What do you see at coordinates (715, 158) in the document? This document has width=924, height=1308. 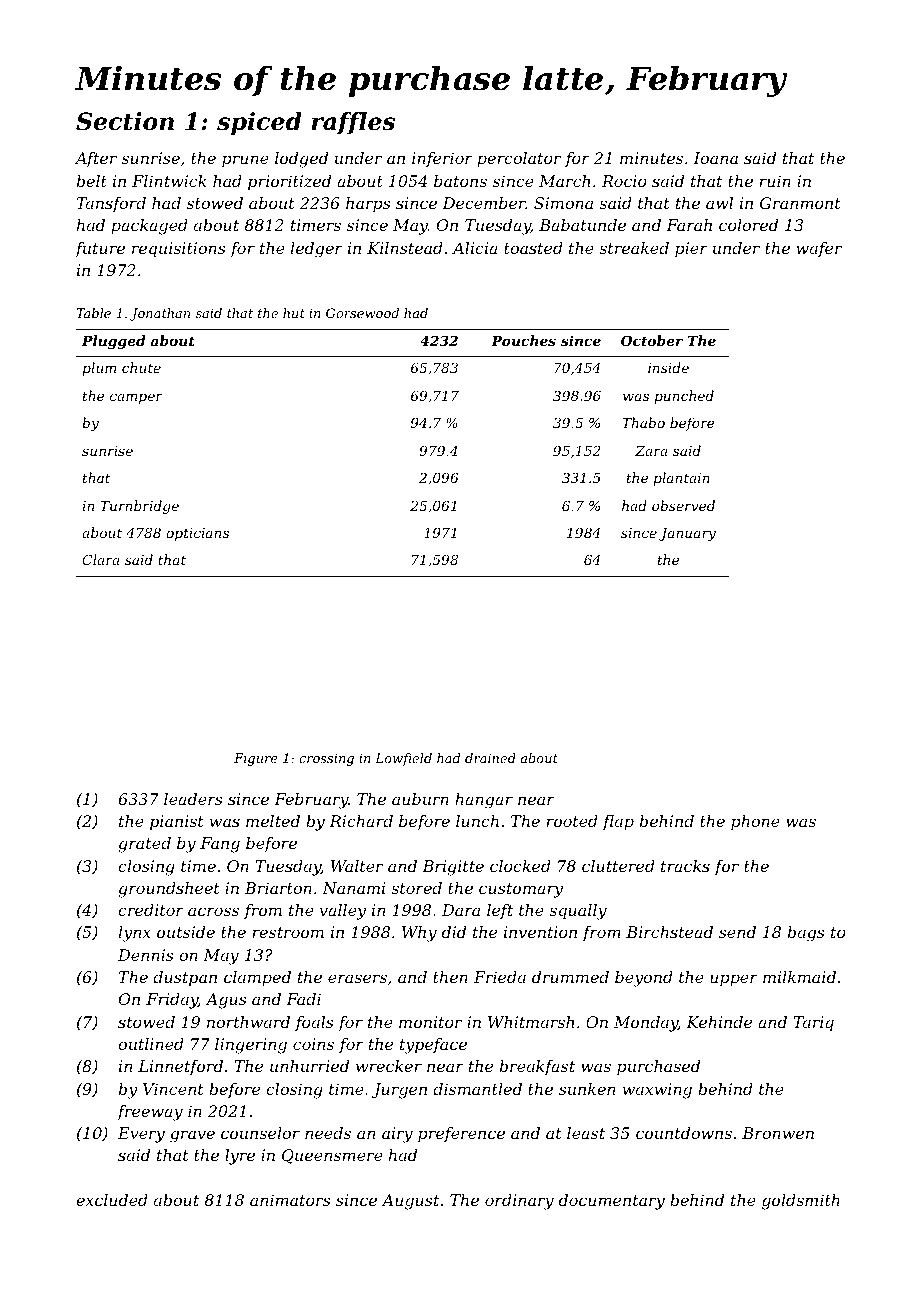 I see `Ioana` at bounding box center [715, 158].
